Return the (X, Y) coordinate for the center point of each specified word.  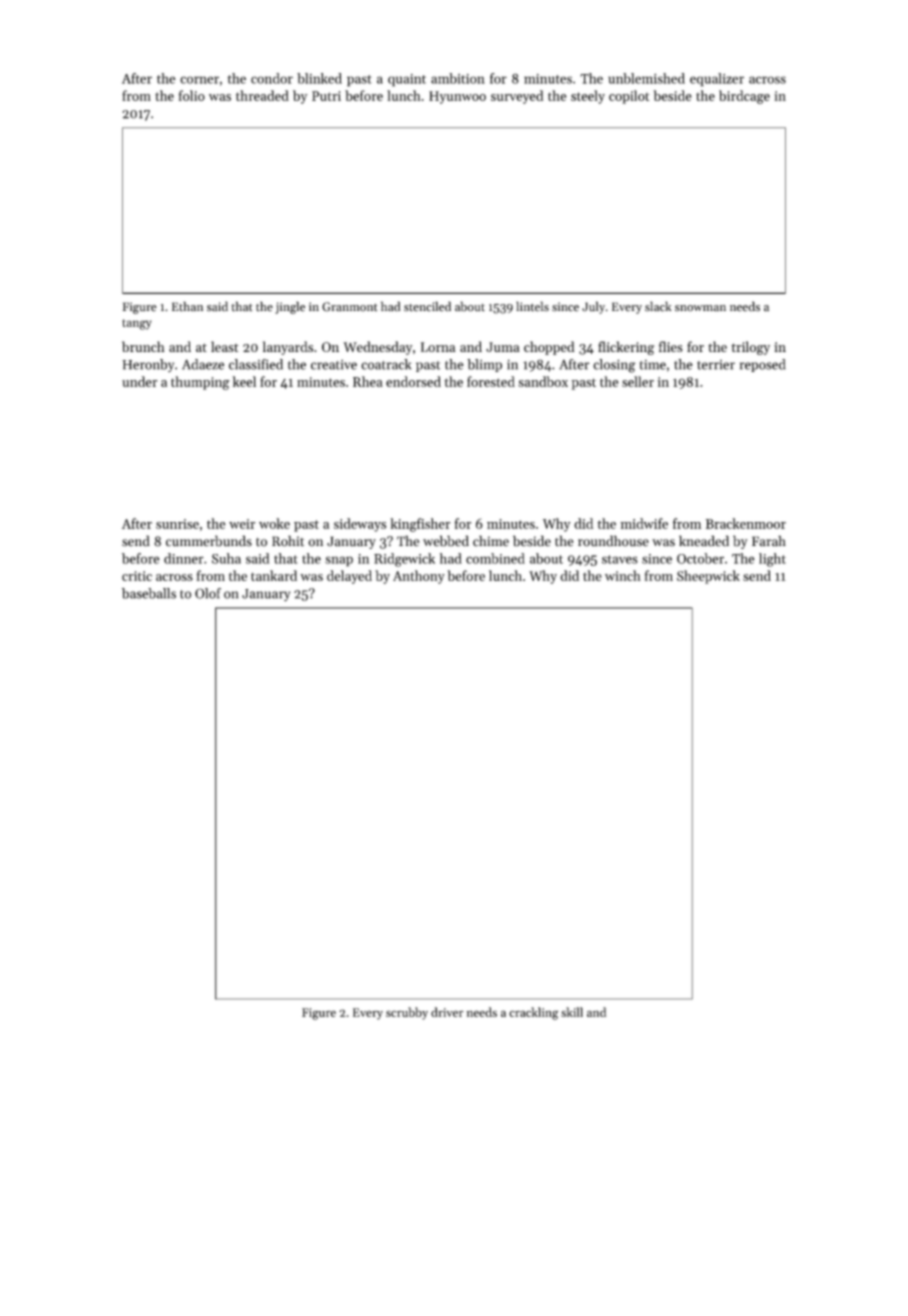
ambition (458, 78)
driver (447, 1012)
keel (244, 381)
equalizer (717, 80)
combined (495, 558)
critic (137, 576)
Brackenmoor (746, 523)
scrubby (407, 1013)
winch (623, 575)
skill (572, 1012)
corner (199, 80)
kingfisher (420, 525)
